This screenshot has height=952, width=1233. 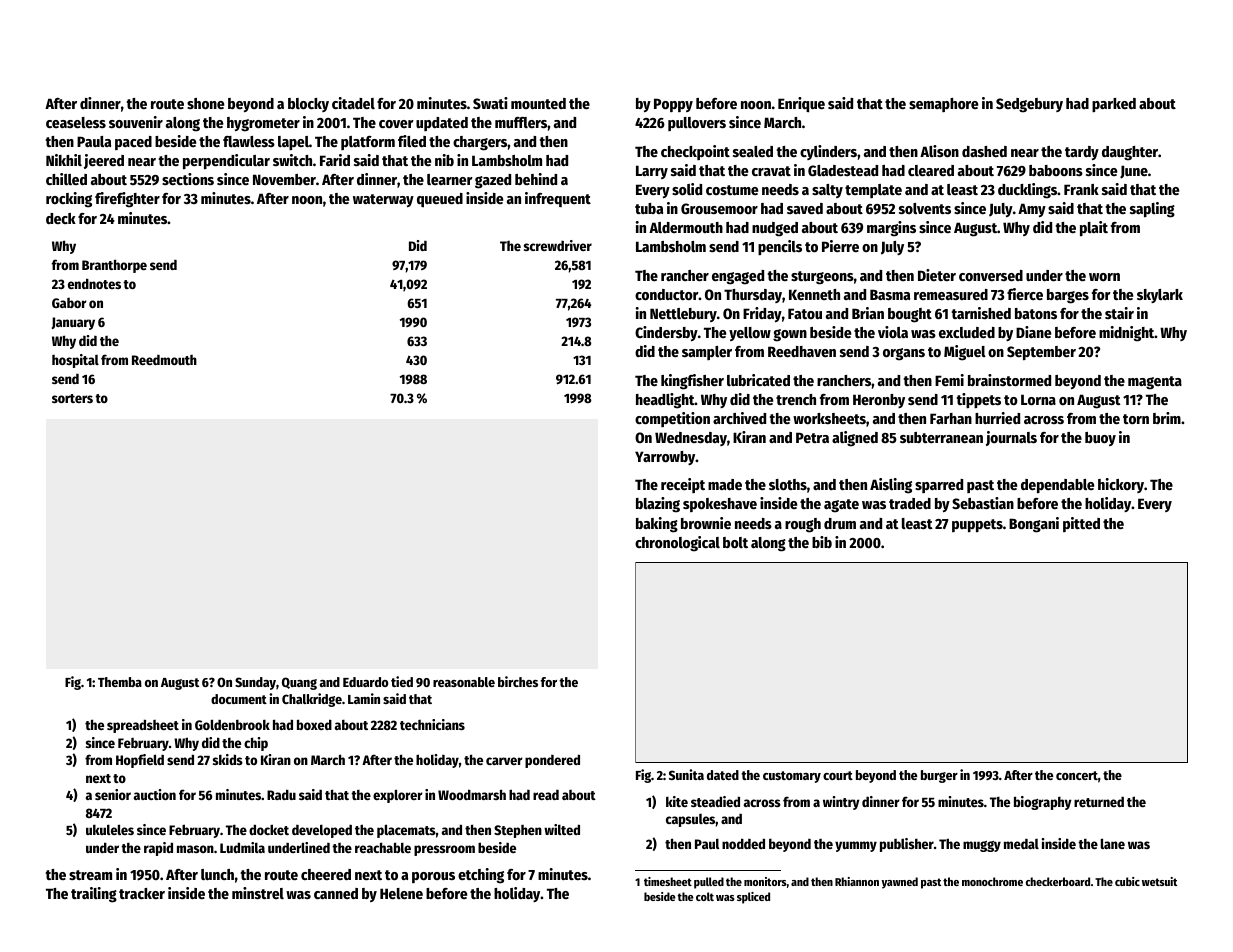 I want to click on ukuleles, so click(x=110, y=829).
